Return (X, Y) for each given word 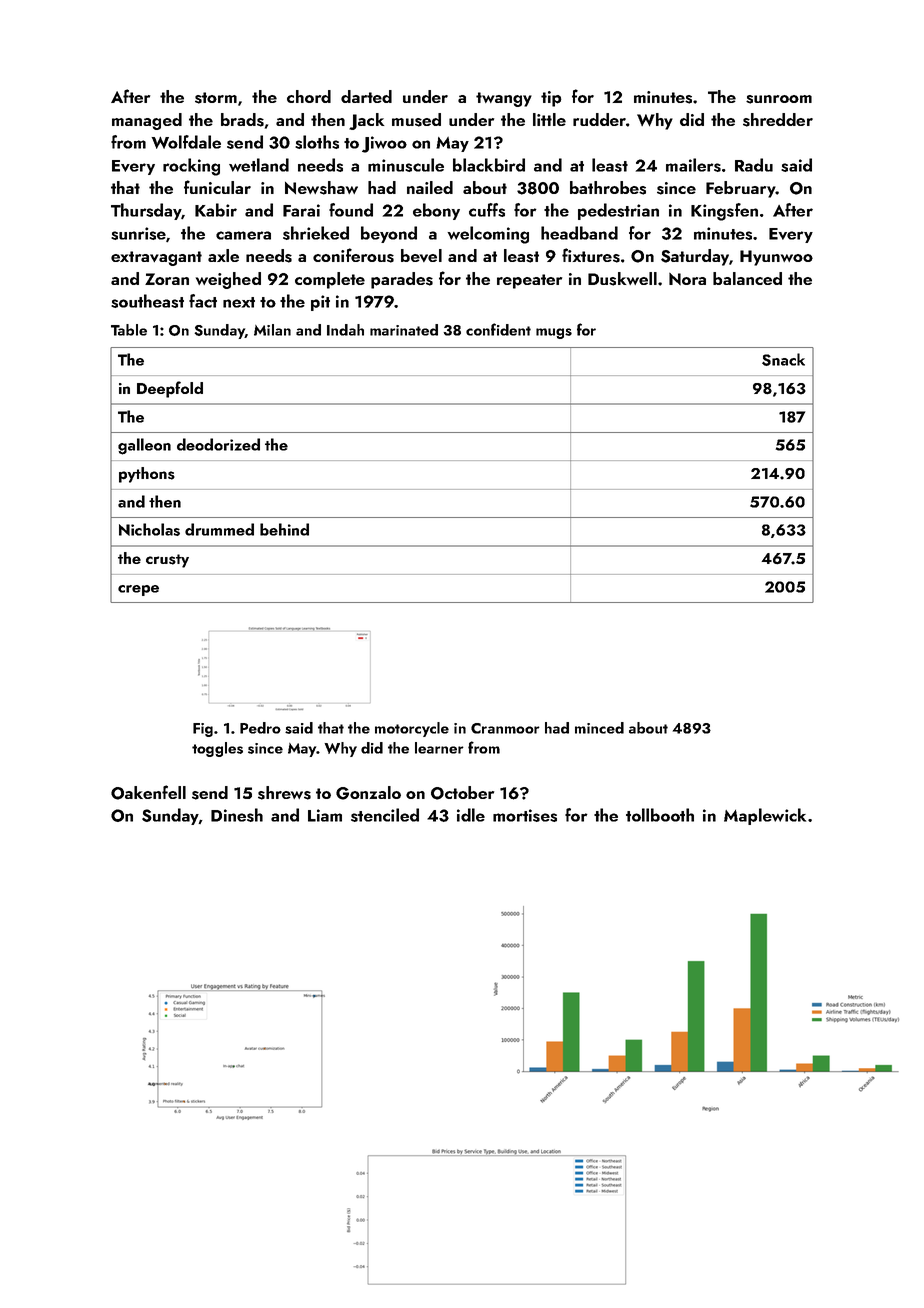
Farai (301, 210)
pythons (147, 475)
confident (498, 329)
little (549, 119)
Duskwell (622, 279)
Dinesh (237, 815)
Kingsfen (724, 212)
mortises (525, 815)
